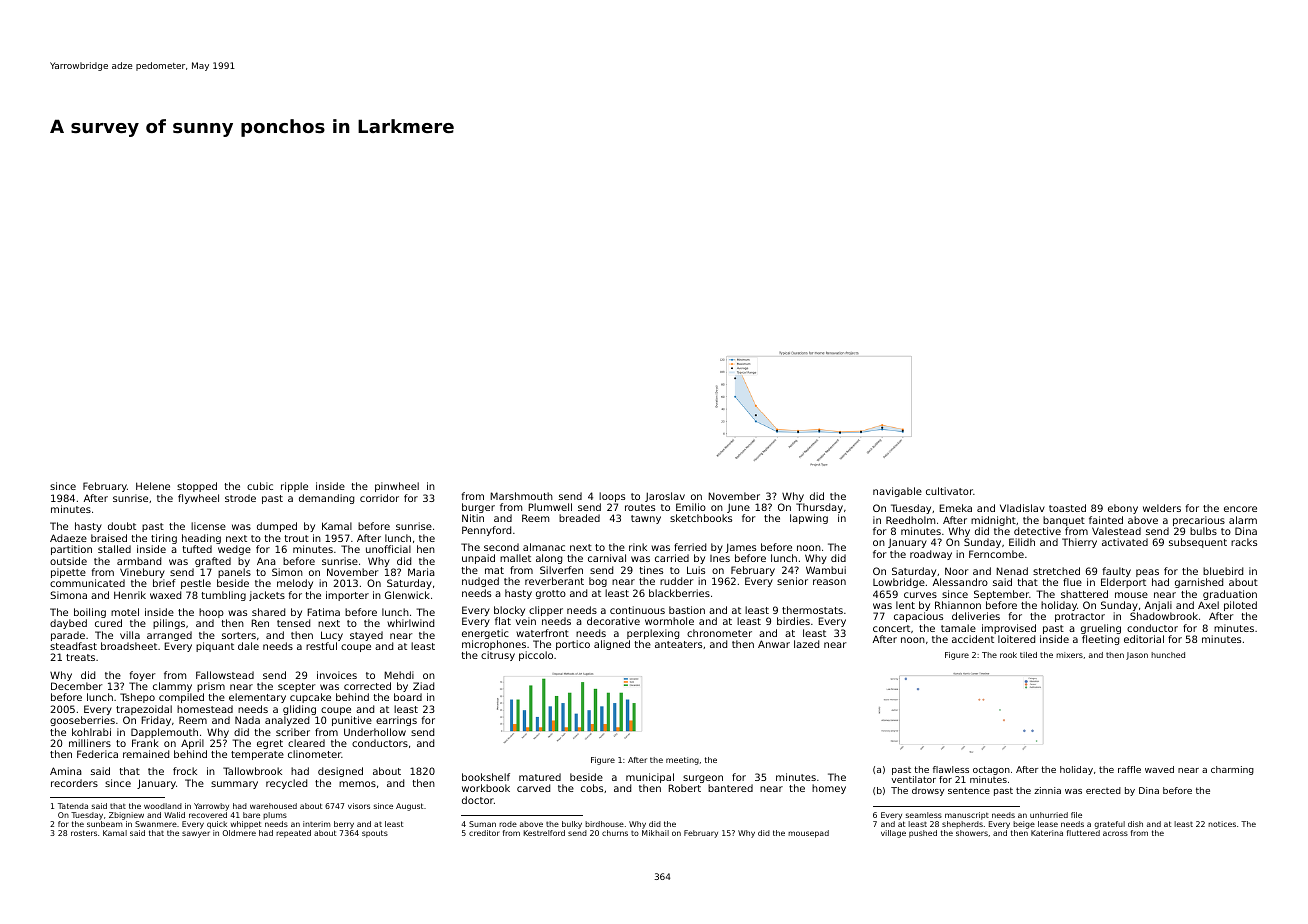 The image size is (1308, 924). What do you see at coordinates (397, 487) in the page?
I see `pinwheel` at bounding box center [397, 487].
